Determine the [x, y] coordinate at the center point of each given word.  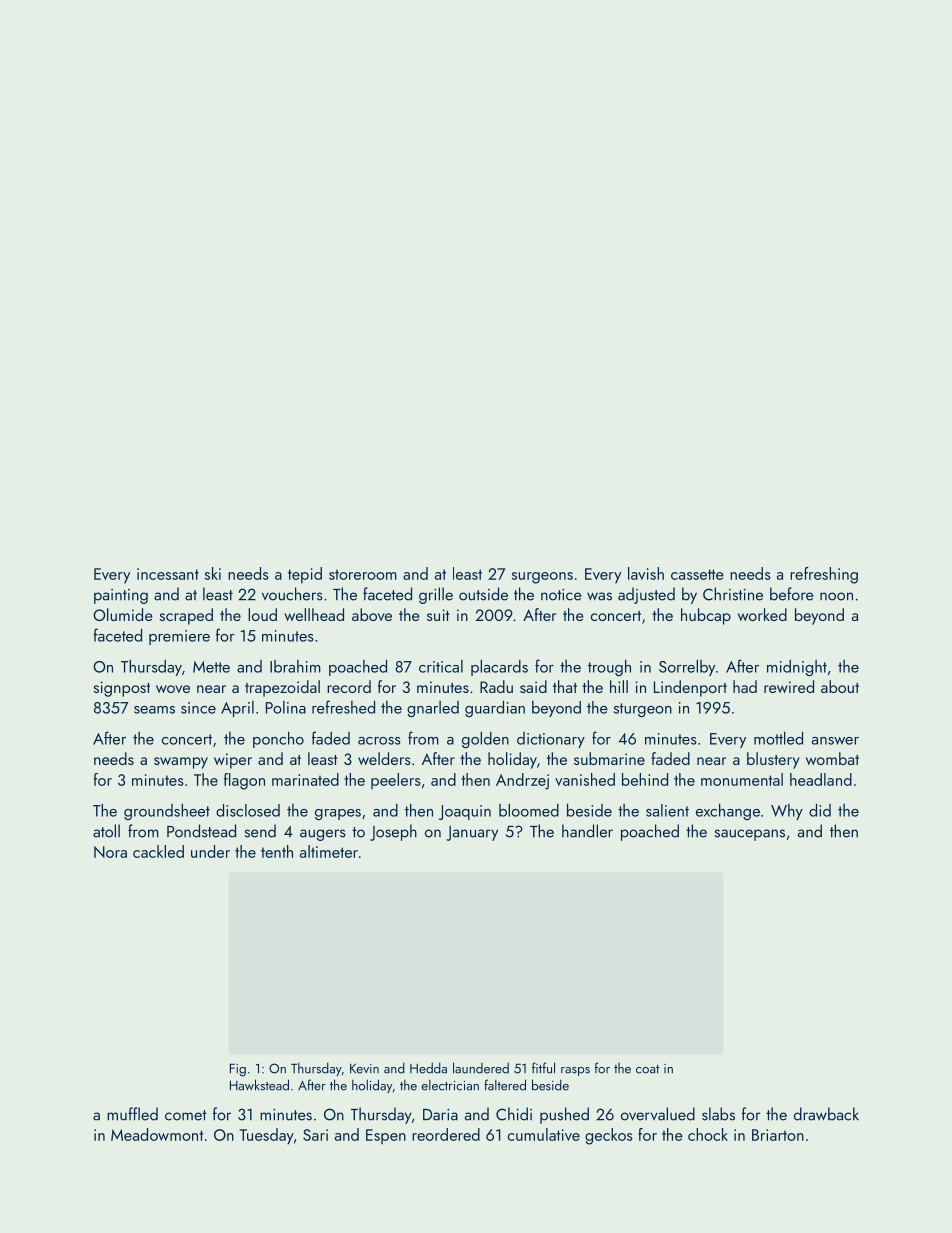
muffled [132, 1114]
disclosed [248, 810]
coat [647, 1069]
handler [587, 831]
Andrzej [522, 781]
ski [213, 573]
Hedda [428, 1068]
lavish [646, 573]
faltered [505, 1085]
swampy [181, 763]
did [820, 810]
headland [821, 779]
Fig [238, 1070]
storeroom [363, 574]
